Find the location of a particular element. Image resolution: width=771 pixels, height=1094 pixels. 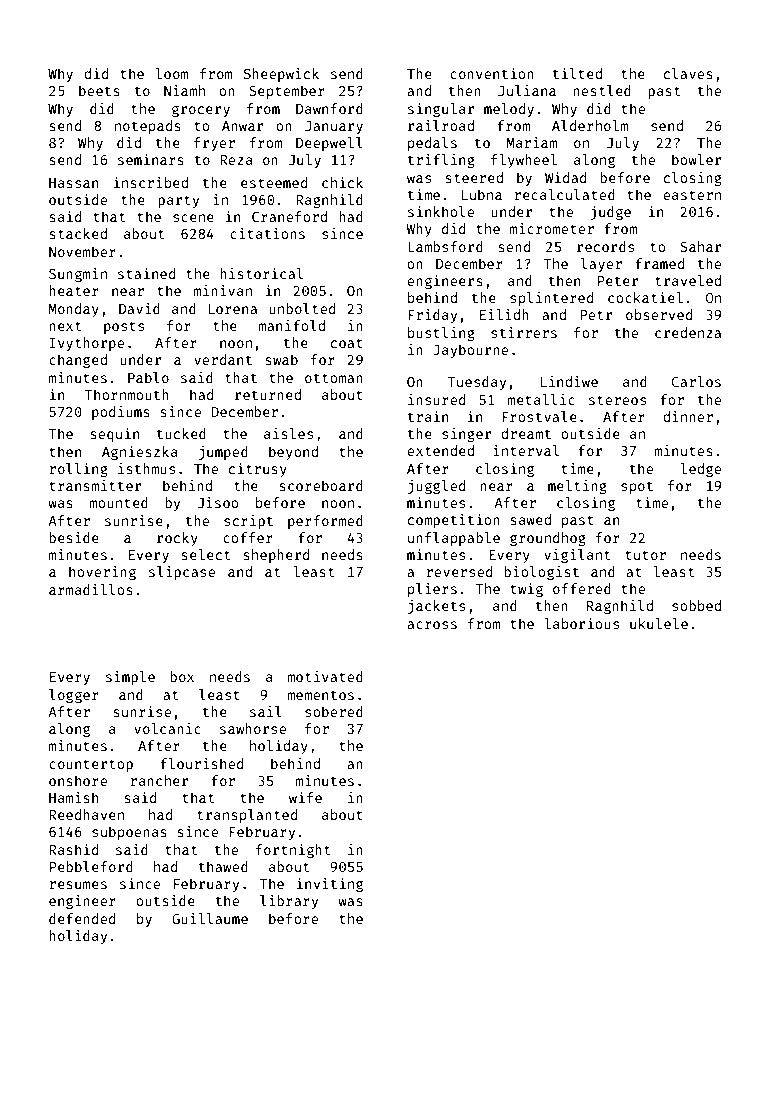

library is located at coordinates (289, 902).
